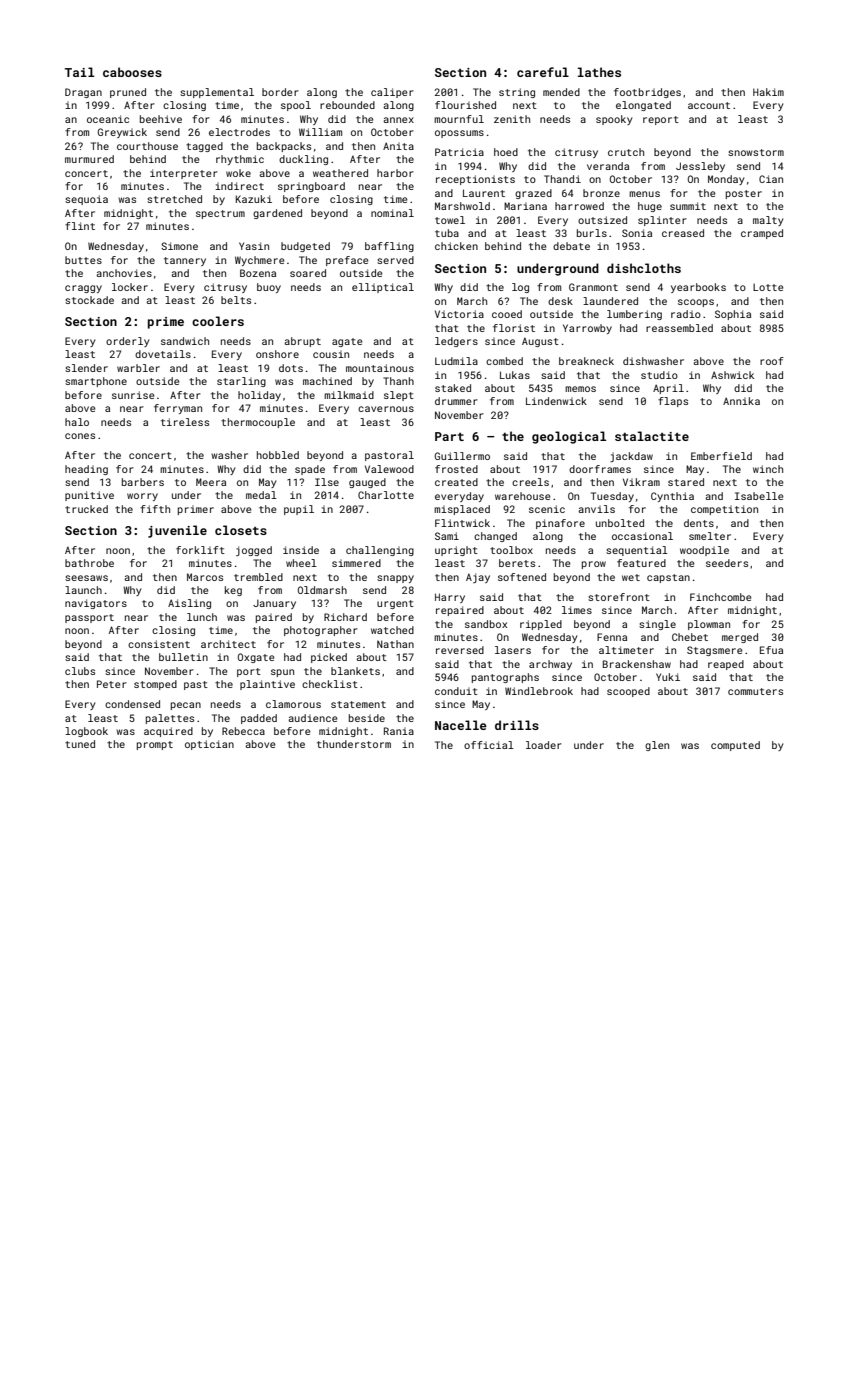 The width and height of the page is (849, 1400). What do you see at coordinates (83, 289) in the page?
I see `craggy` at bounding box center [83, 289].
